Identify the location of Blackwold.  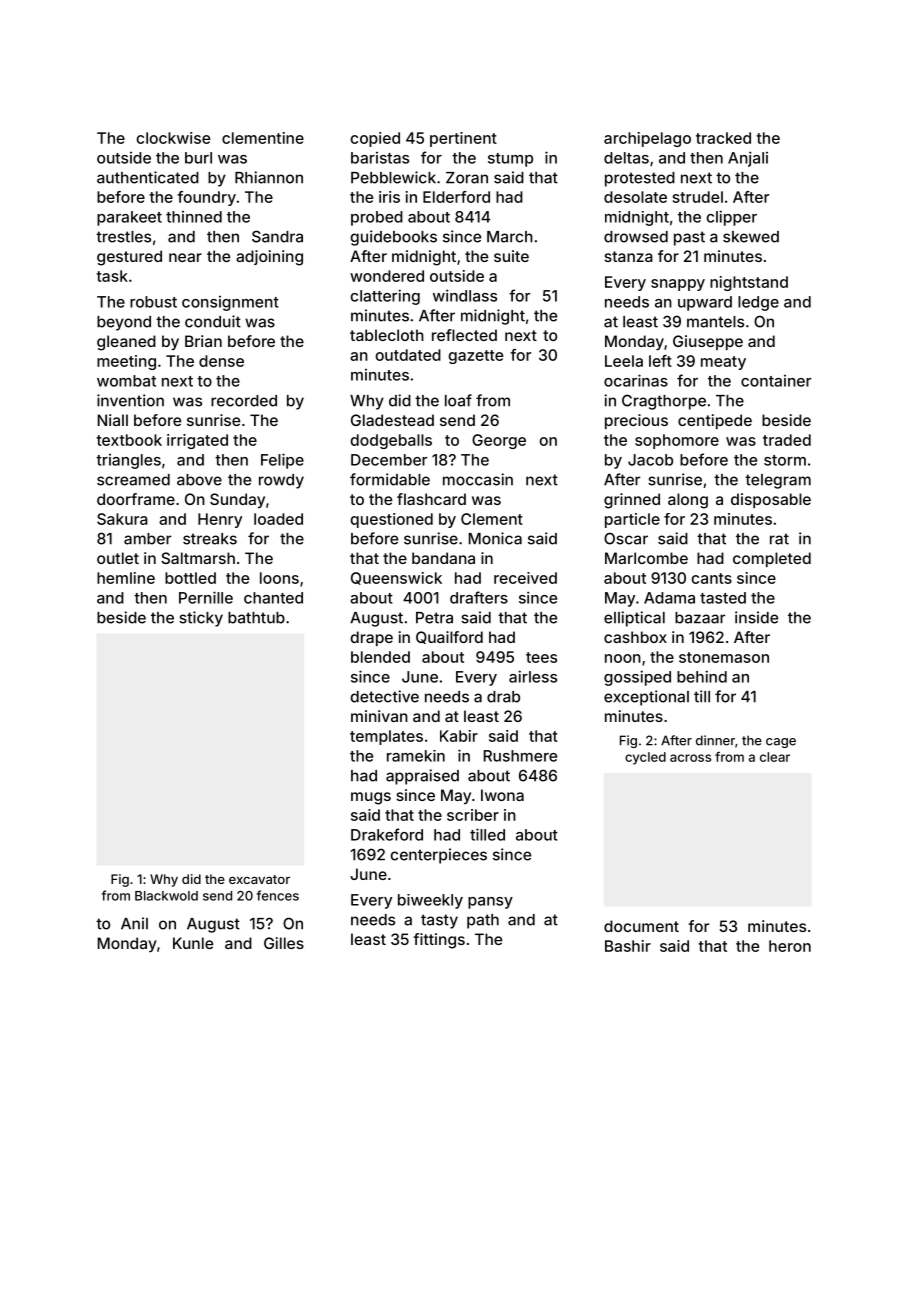
(166, 896).
